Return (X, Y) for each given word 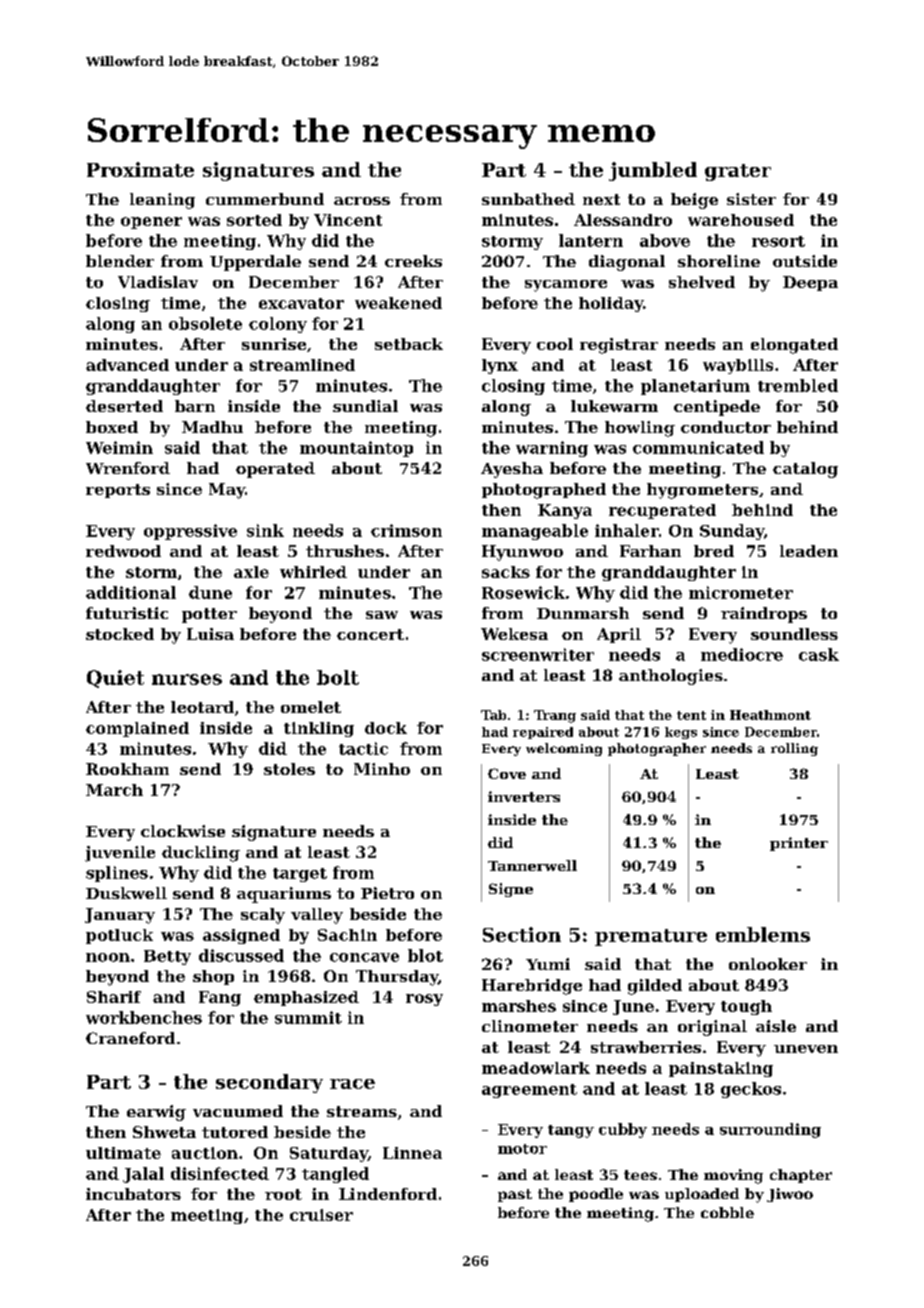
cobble (727, 1212)
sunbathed (528, 199)
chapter (801, 1176)
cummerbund (265, 199)
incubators (133, 1194)
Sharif (114, 997)
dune (210, 592)
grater (738, 172)
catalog (805, 470)
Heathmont (770, 715)
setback (409, 344)
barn (195, 406)
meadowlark (536, 1068)
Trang (555, 716)
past (515, 1195)
